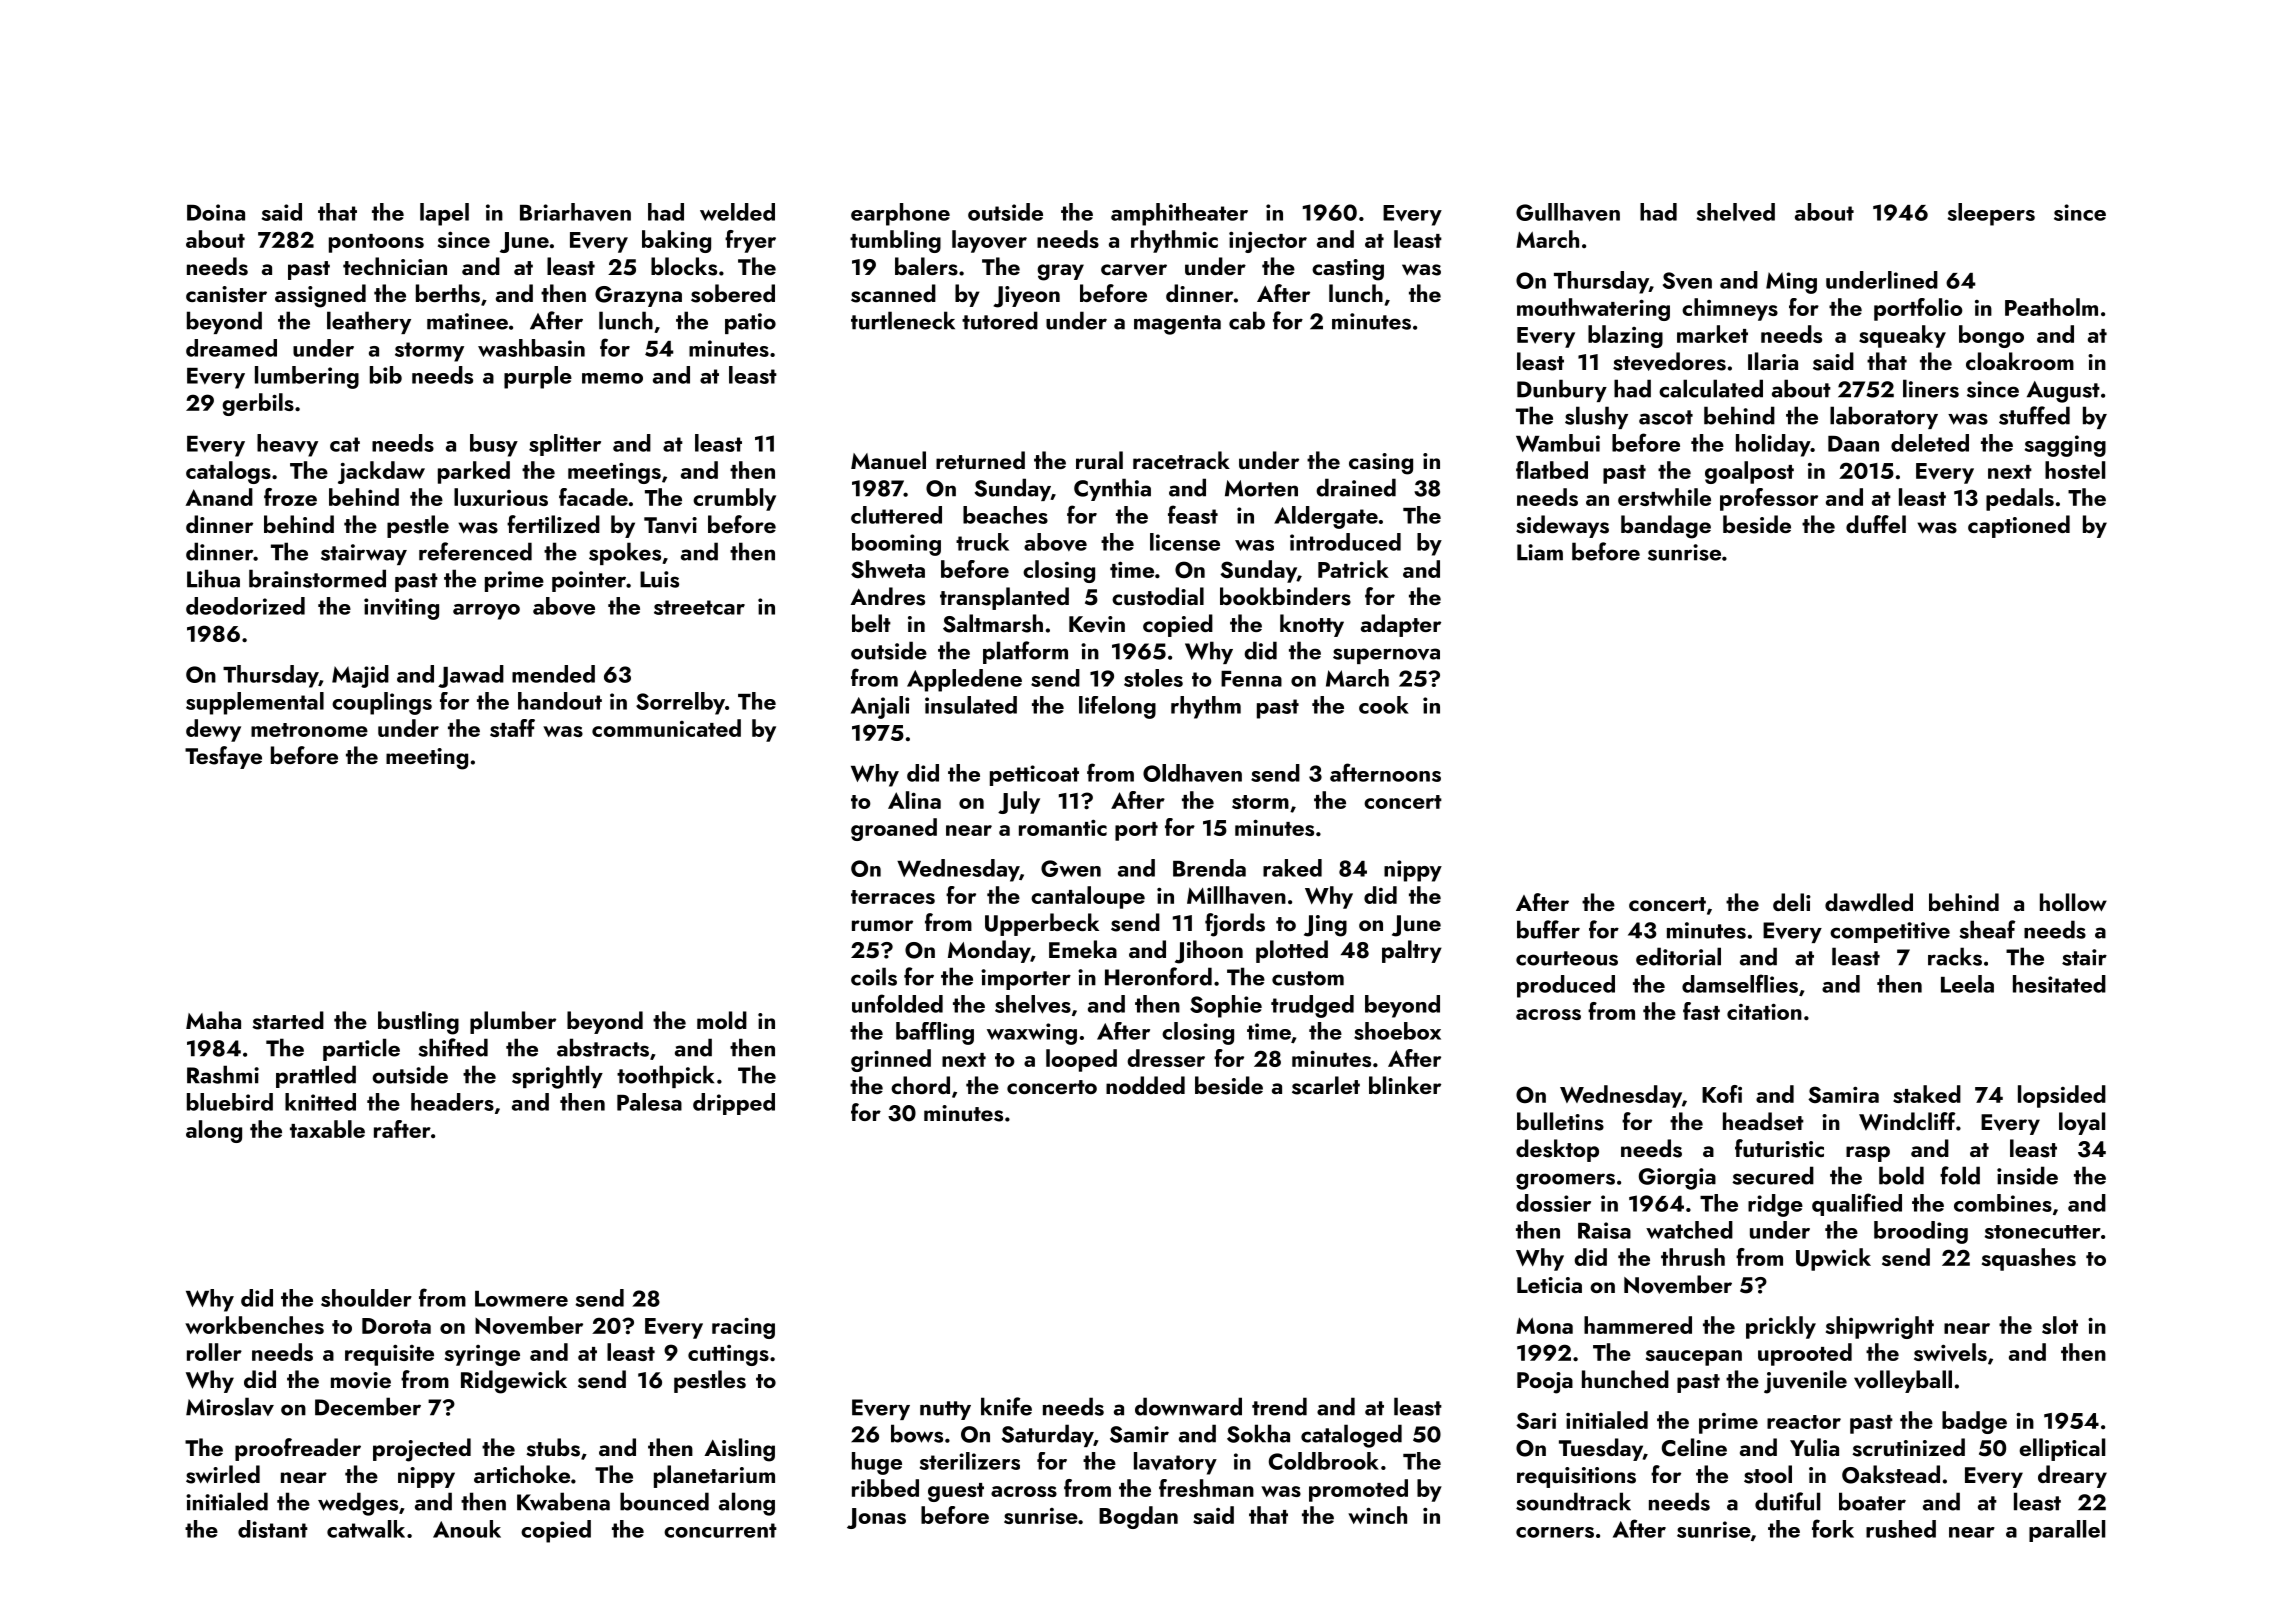 This screenshot has height=1620, width=2292. Describe the element at coordinates (893, 897) in the screenshot. I see `terraces` at that location.
